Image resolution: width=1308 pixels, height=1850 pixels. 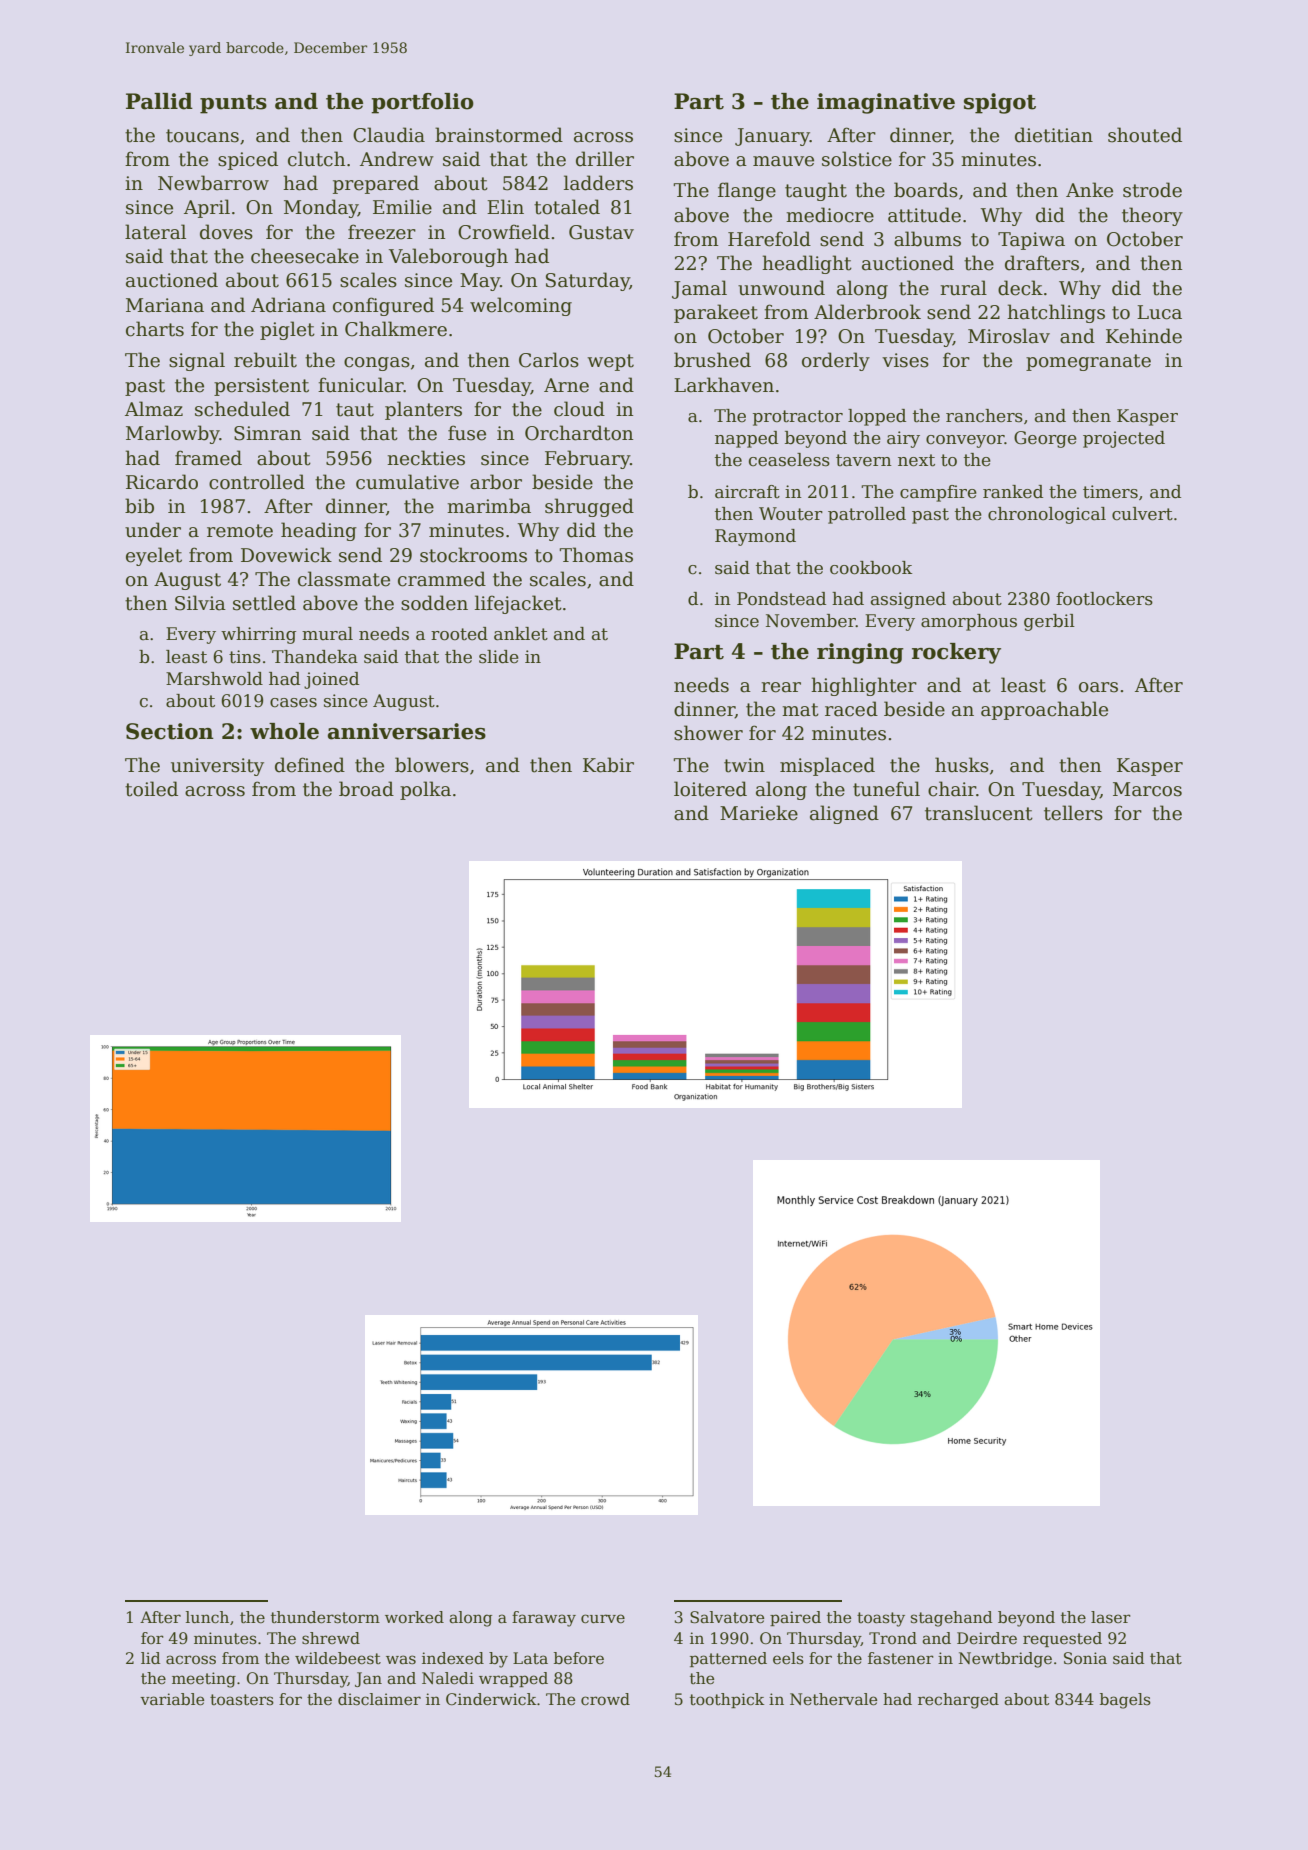 I want to click on worked, so click(x=414, y=1617).
